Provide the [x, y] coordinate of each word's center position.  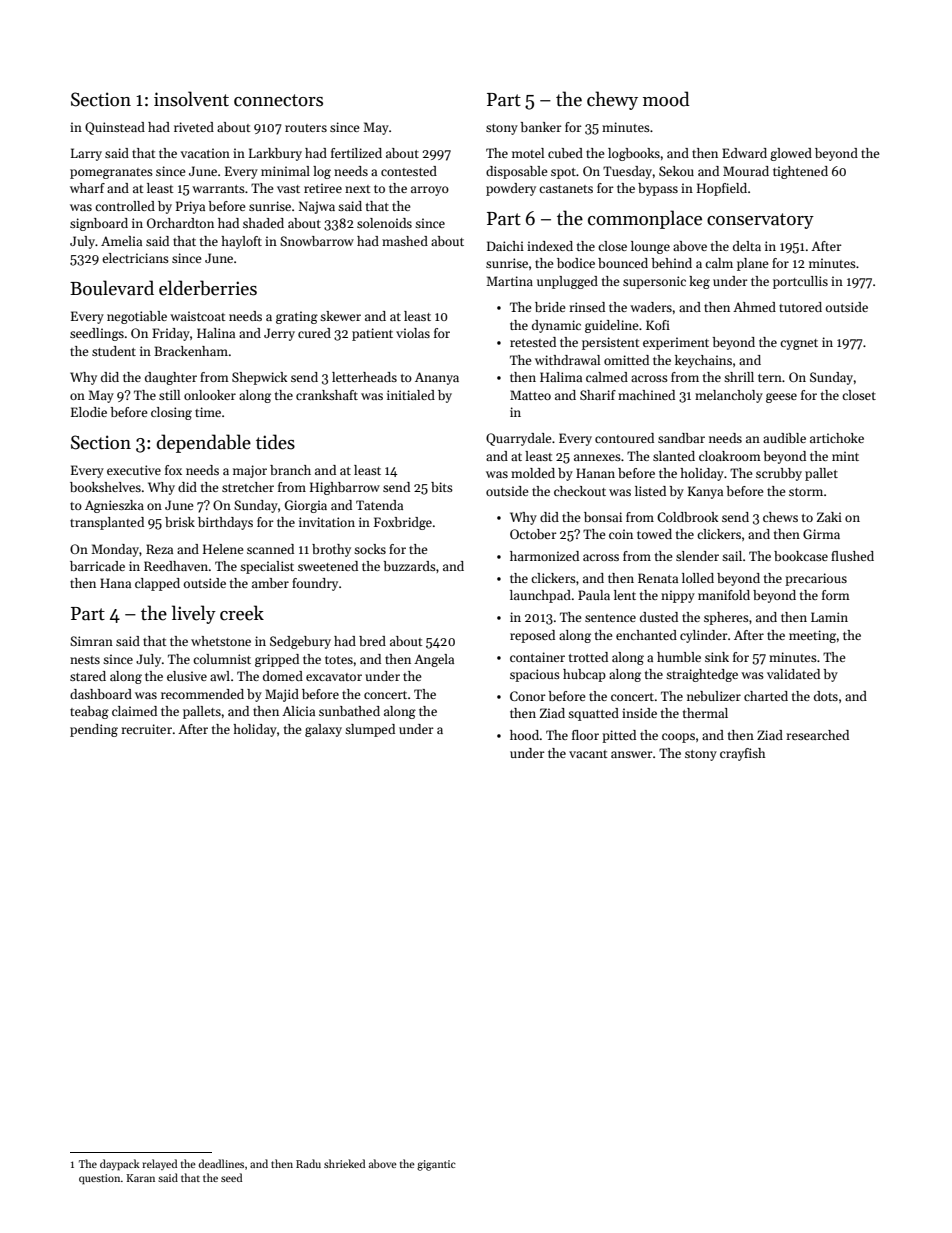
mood [666, 99]
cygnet [799, 344]
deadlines [221, 1163]
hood [524, 735]
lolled [698, 578]
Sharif [598, 395]
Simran [91, 641]
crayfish [743, 754]
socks [370, 549]
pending [94, 730]
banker [541, 127]
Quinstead [115, 128]
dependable [204, 443]
